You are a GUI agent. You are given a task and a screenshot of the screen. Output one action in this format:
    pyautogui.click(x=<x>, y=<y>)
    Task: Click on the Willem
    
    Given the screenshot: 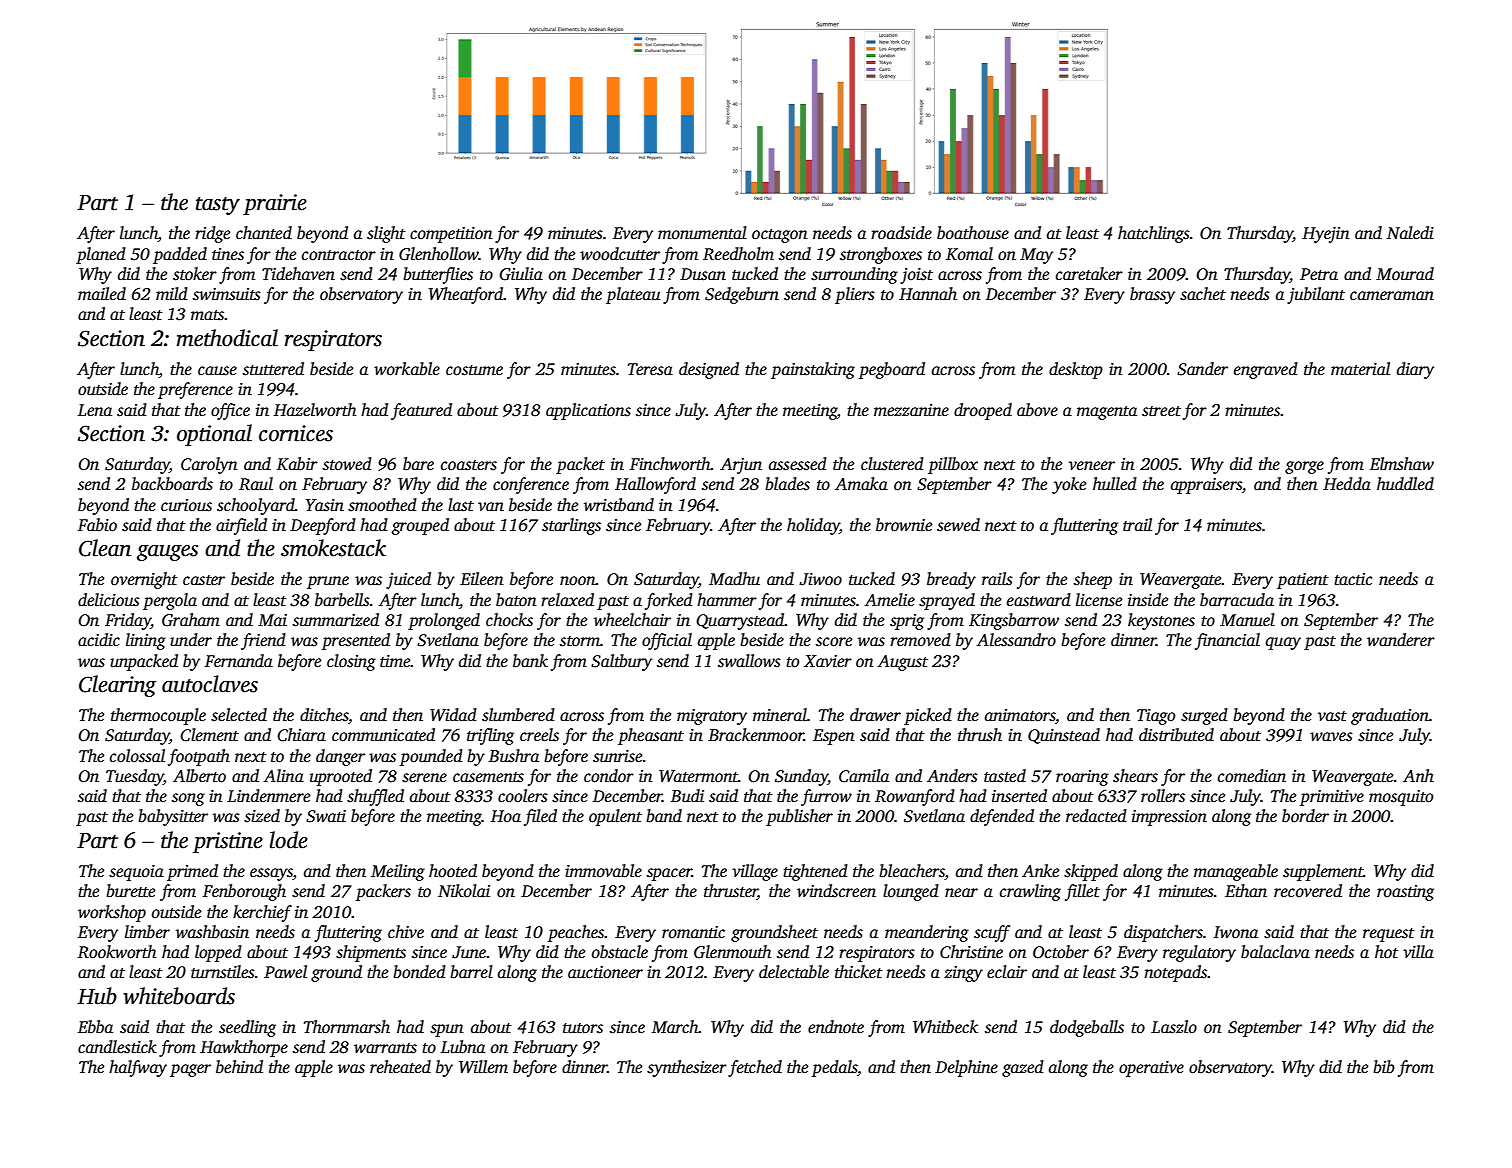 What is the action you would take?
    pyautogui.click(x=483, y=1066)
